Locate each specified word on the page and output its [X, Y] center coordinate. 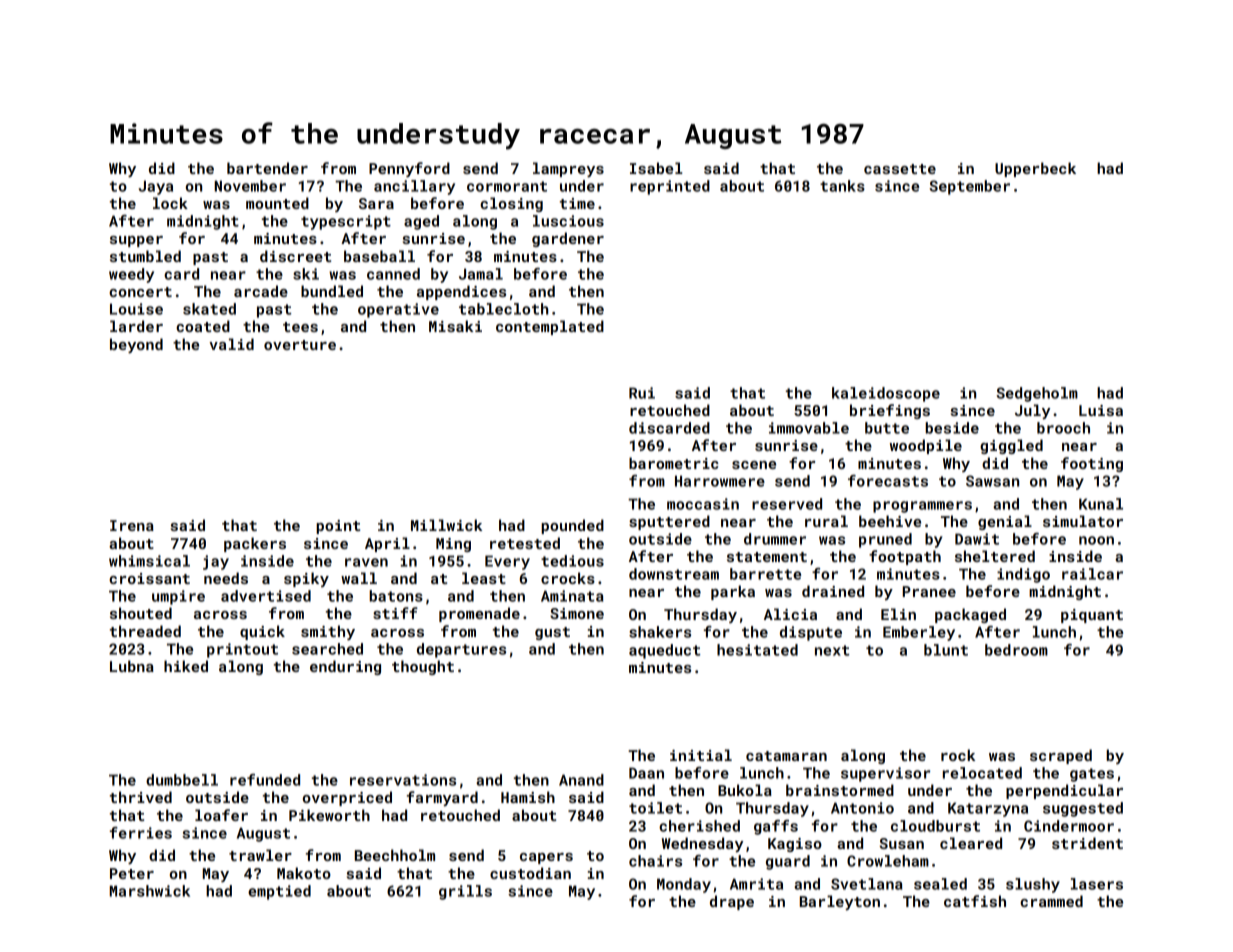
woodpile [926, 446]
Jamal [481, 274]
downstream [674, 574]
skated [209, 309]
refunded [265, 780]
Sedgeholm [1037, 394]
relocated [982, 773]
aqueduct [665, 651]
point [338, 527]
